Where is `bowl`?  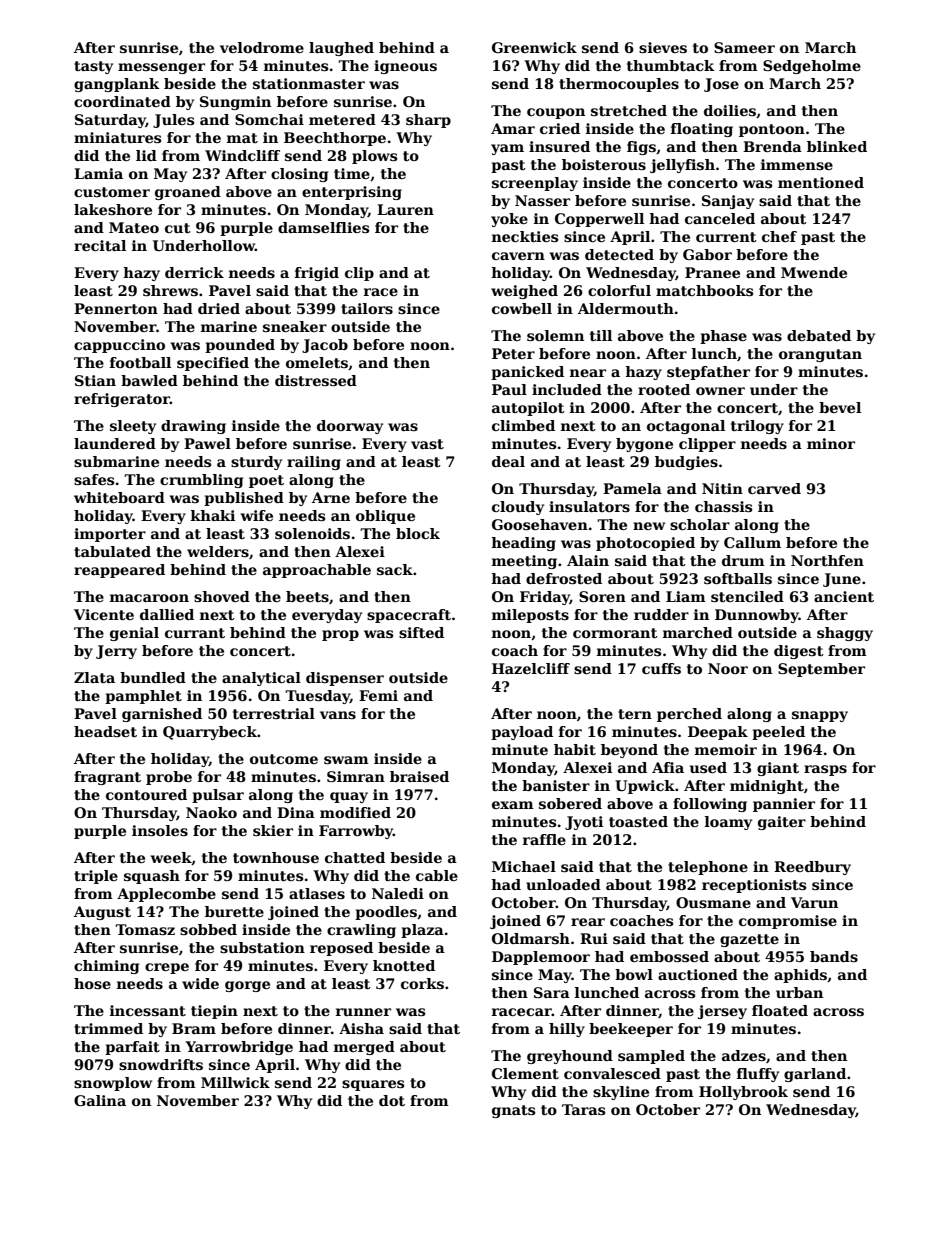
bowl is located at coordinates (634, 974).
